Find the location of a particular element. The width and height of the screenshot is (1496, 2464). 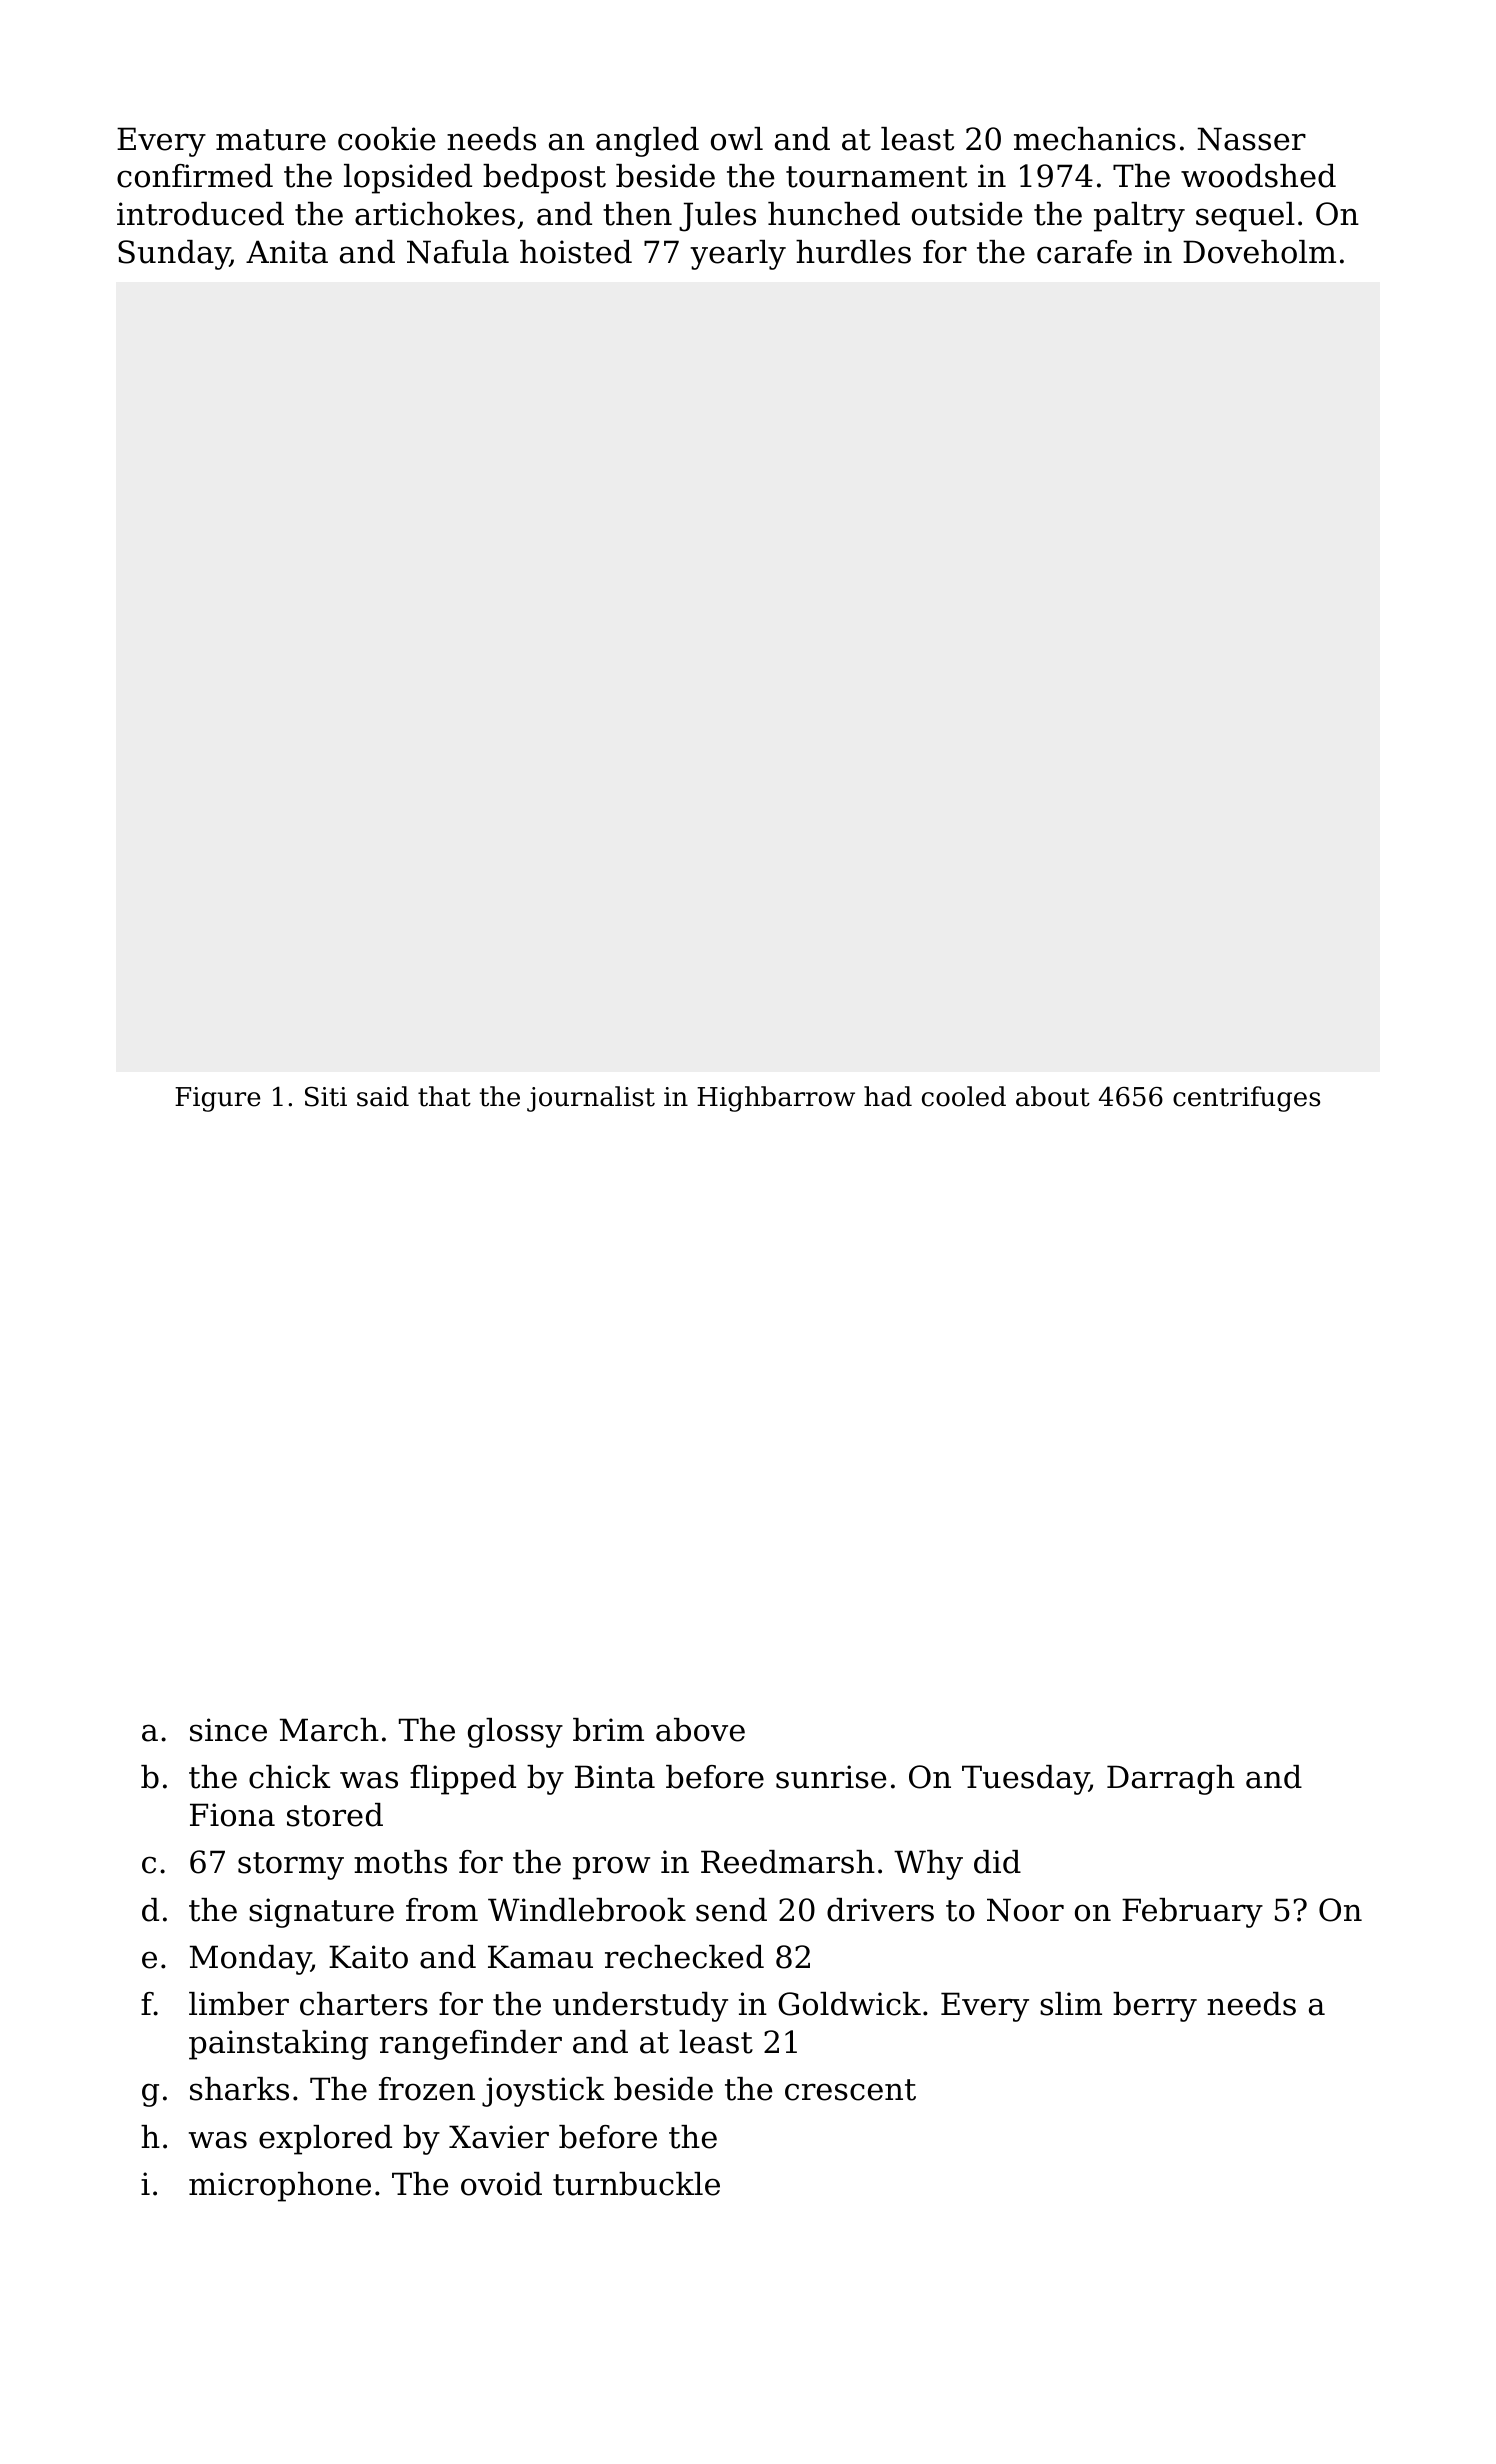

Fiona is located at coordinates (232, 1815).
